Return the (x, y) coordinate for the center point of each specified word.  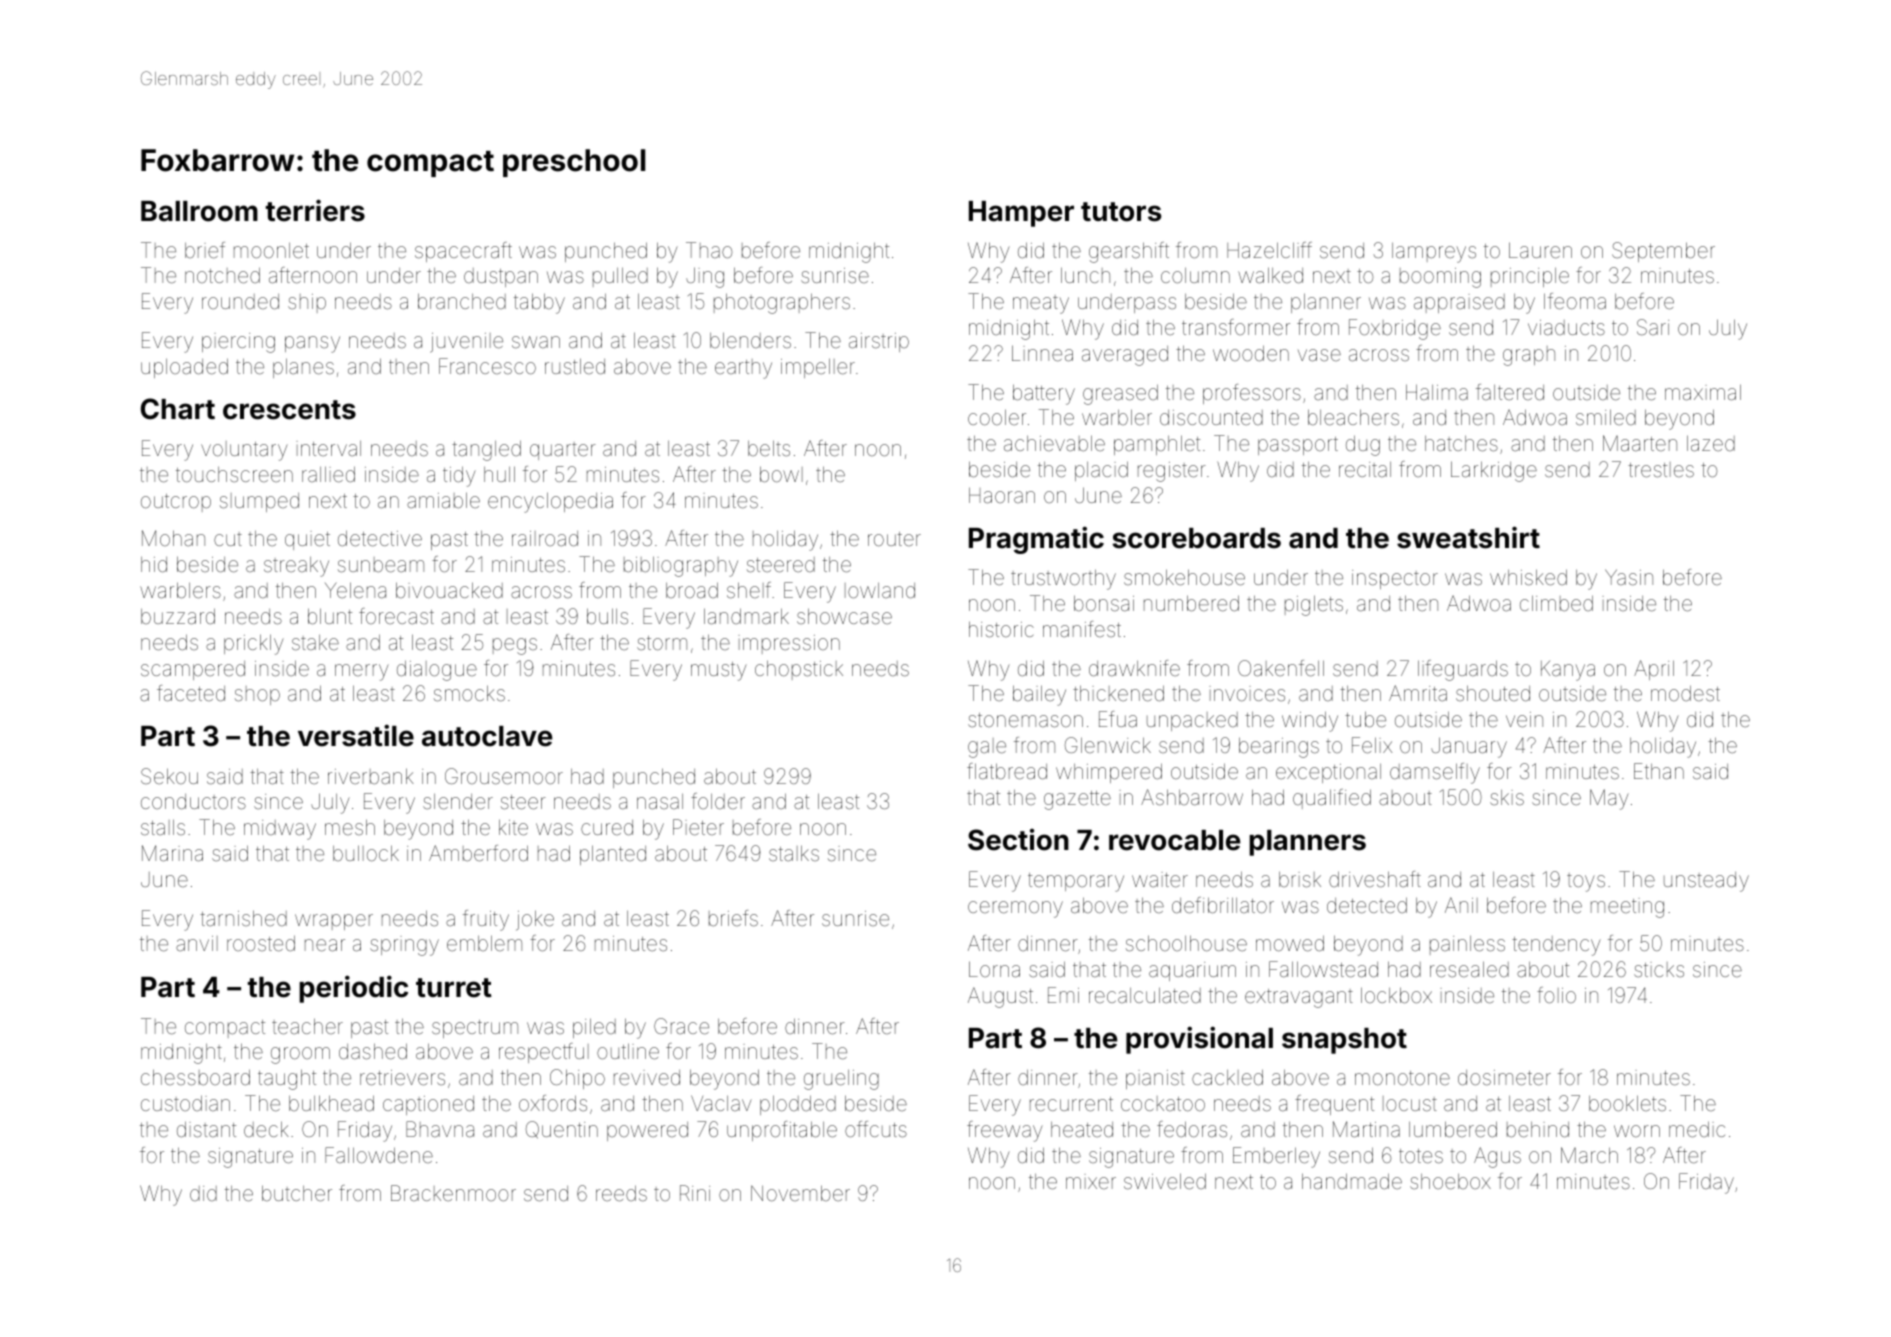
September (1663, 252)
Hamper (1021, 214)
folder (718, 801)
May (1609, 799)
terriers (315, 210)
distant (206, 1129)
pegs (515, 646)
